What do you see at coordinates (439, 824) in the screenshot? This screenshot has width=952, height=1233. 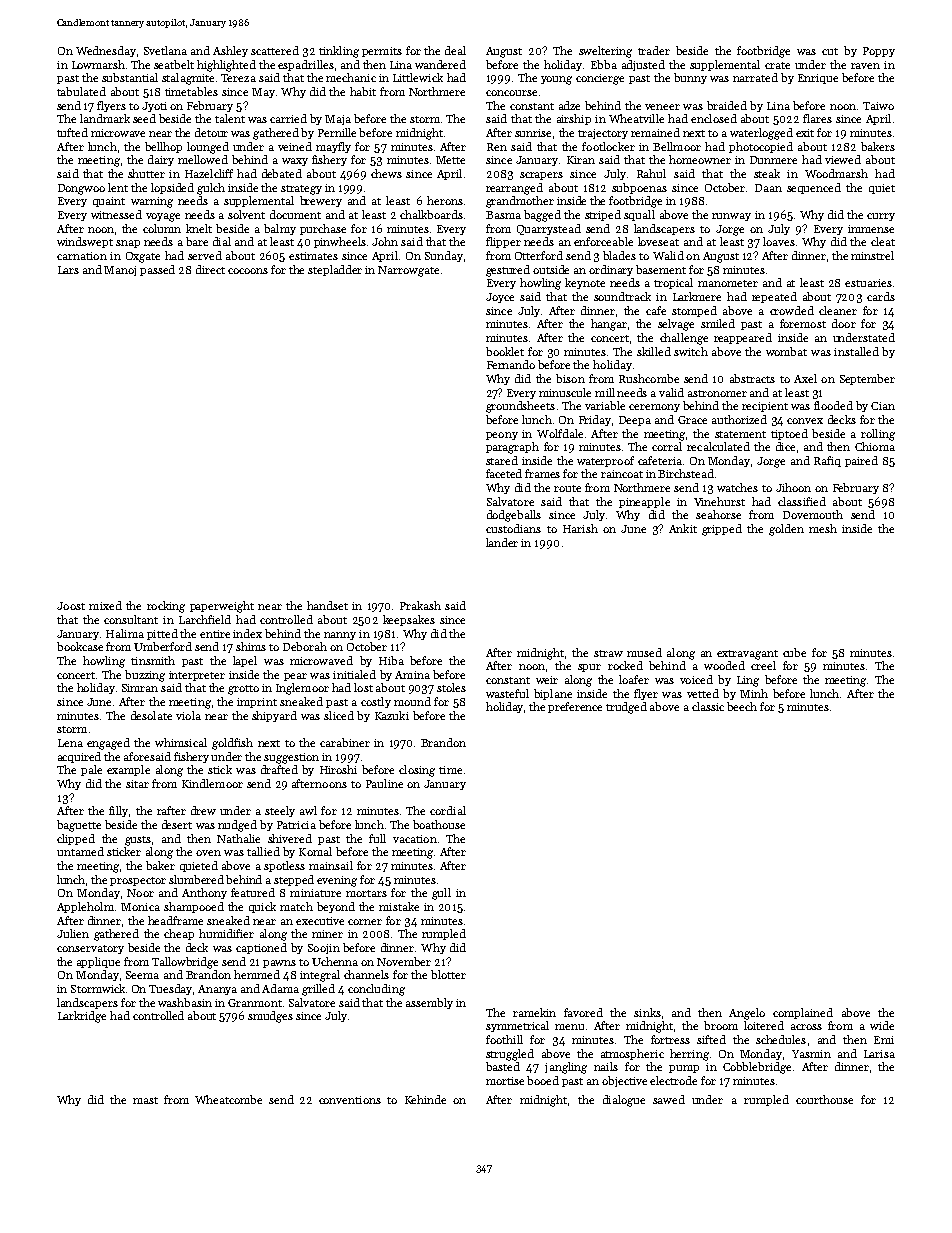 I see `boathouse` at bounding box center [439, 824].
